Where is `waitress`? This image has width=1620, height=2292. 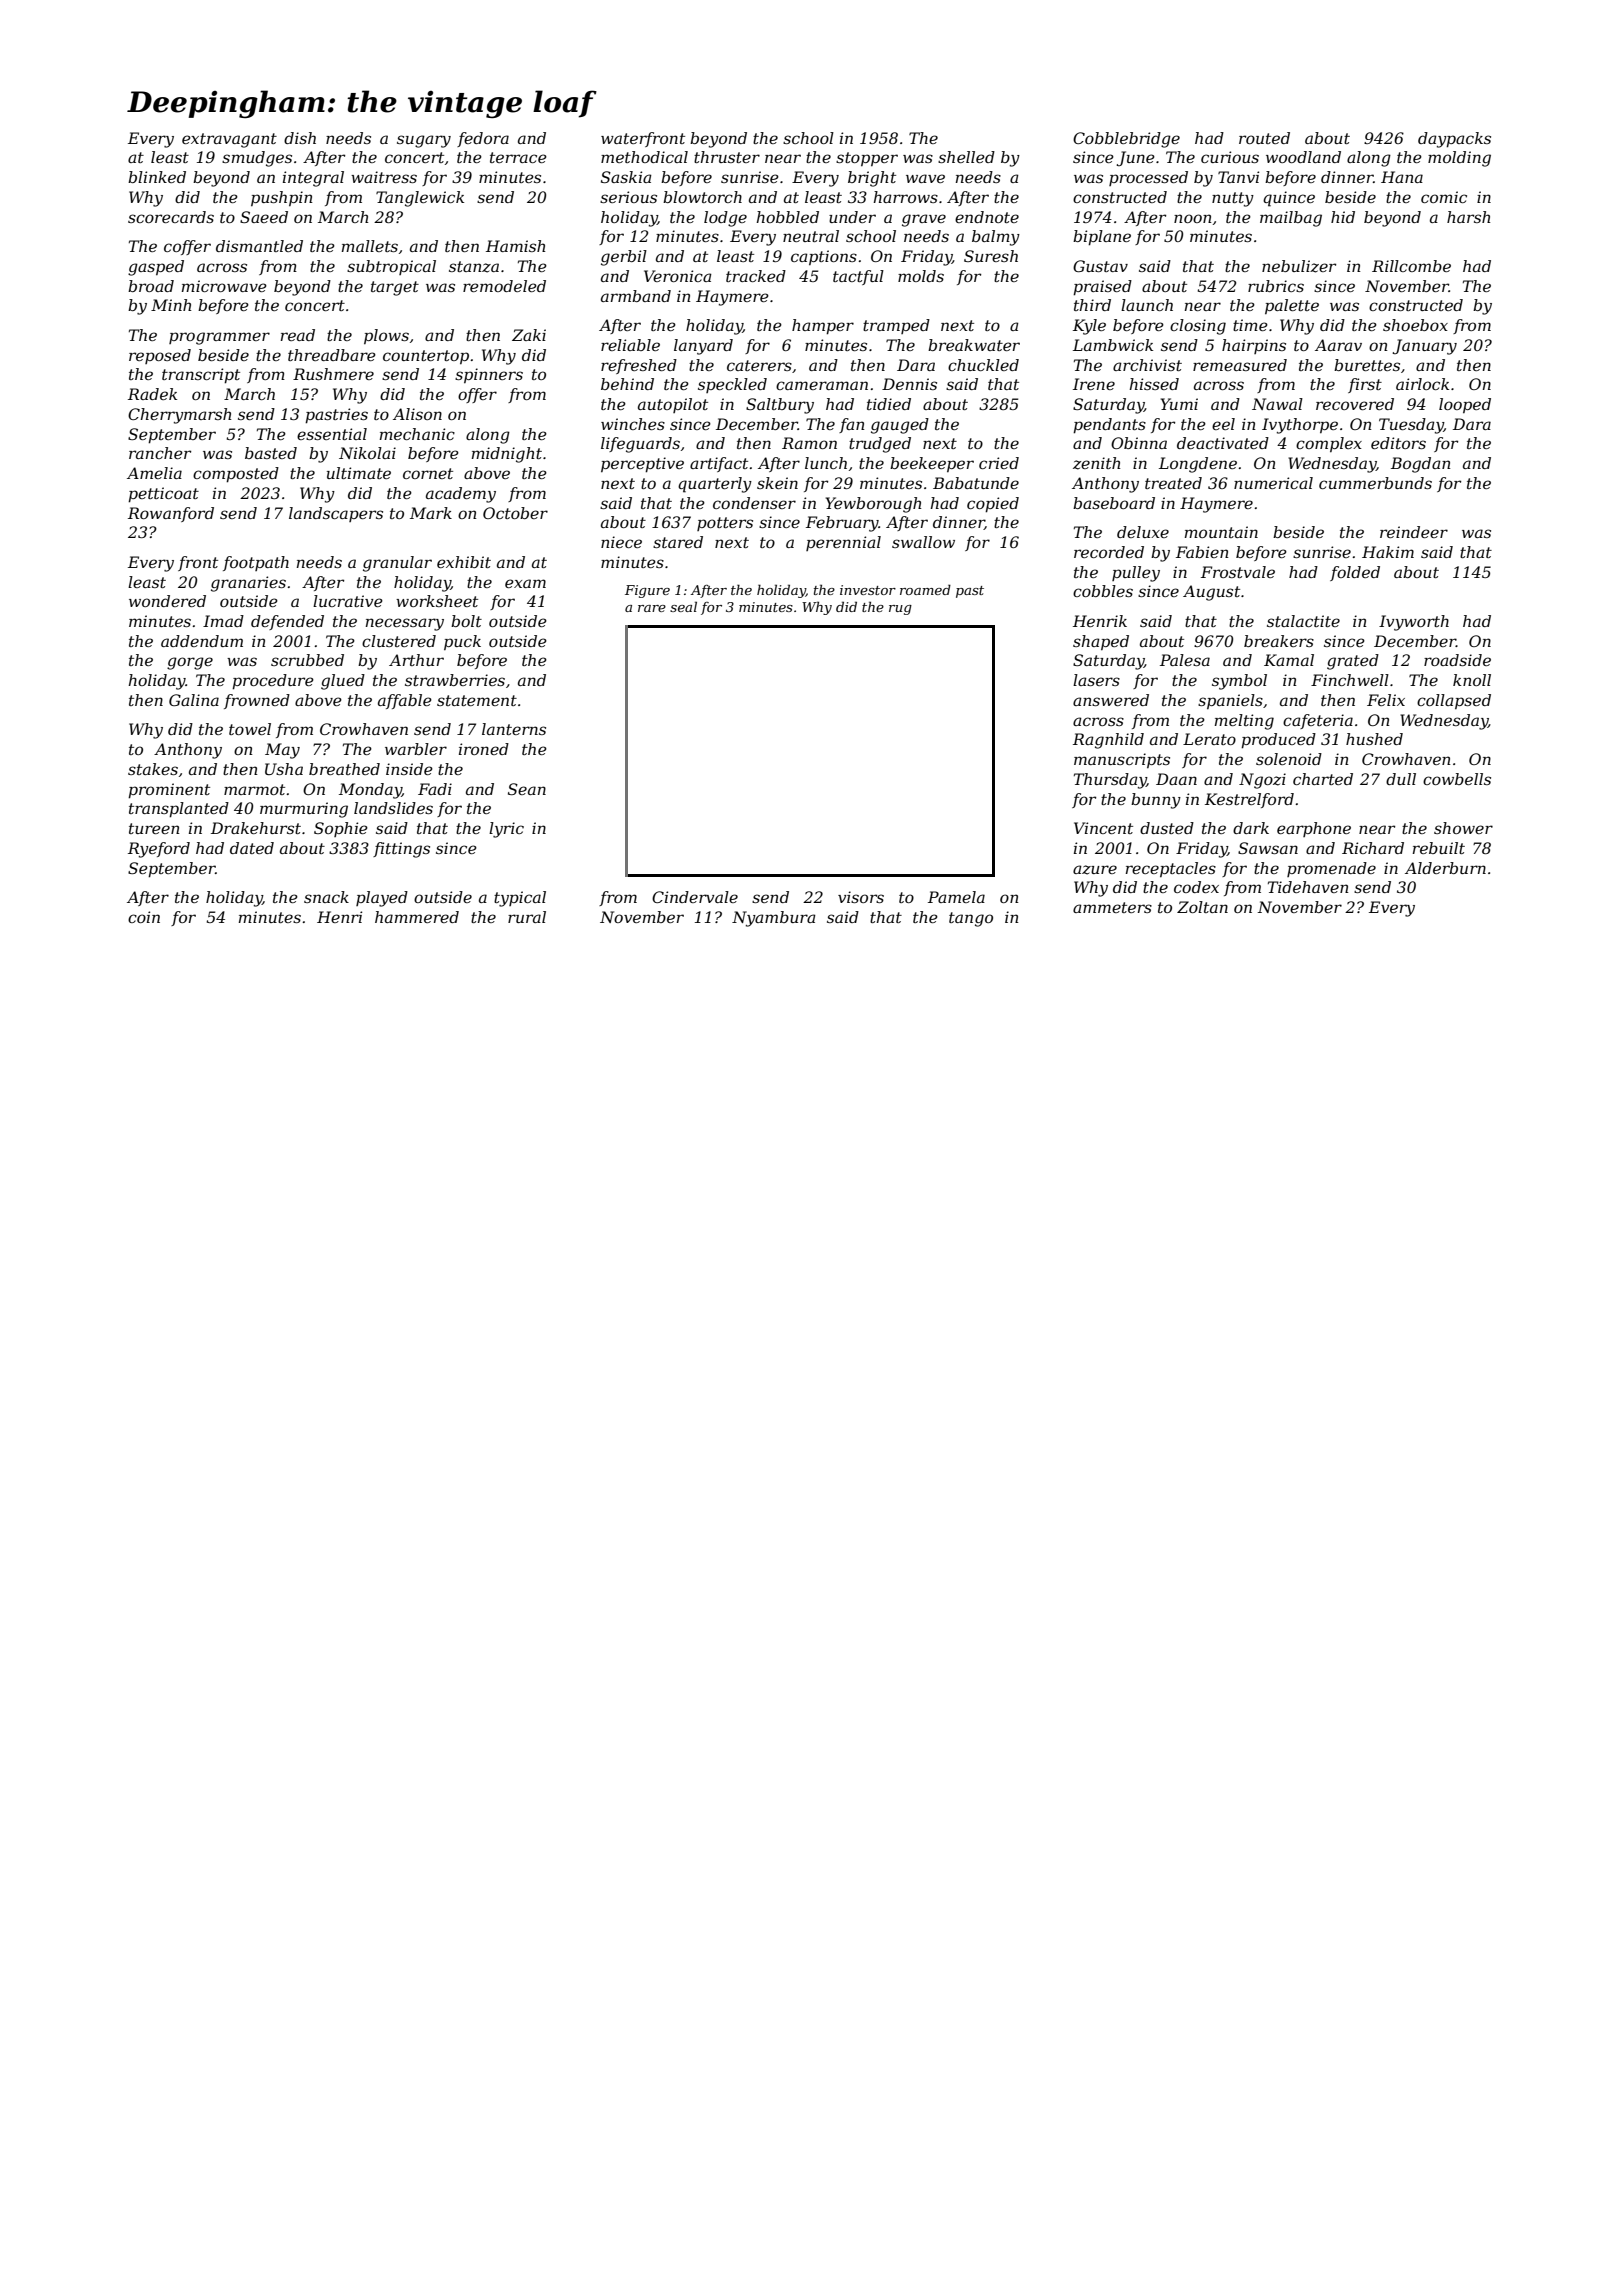 waitress is located at coordinates (384, 177).
